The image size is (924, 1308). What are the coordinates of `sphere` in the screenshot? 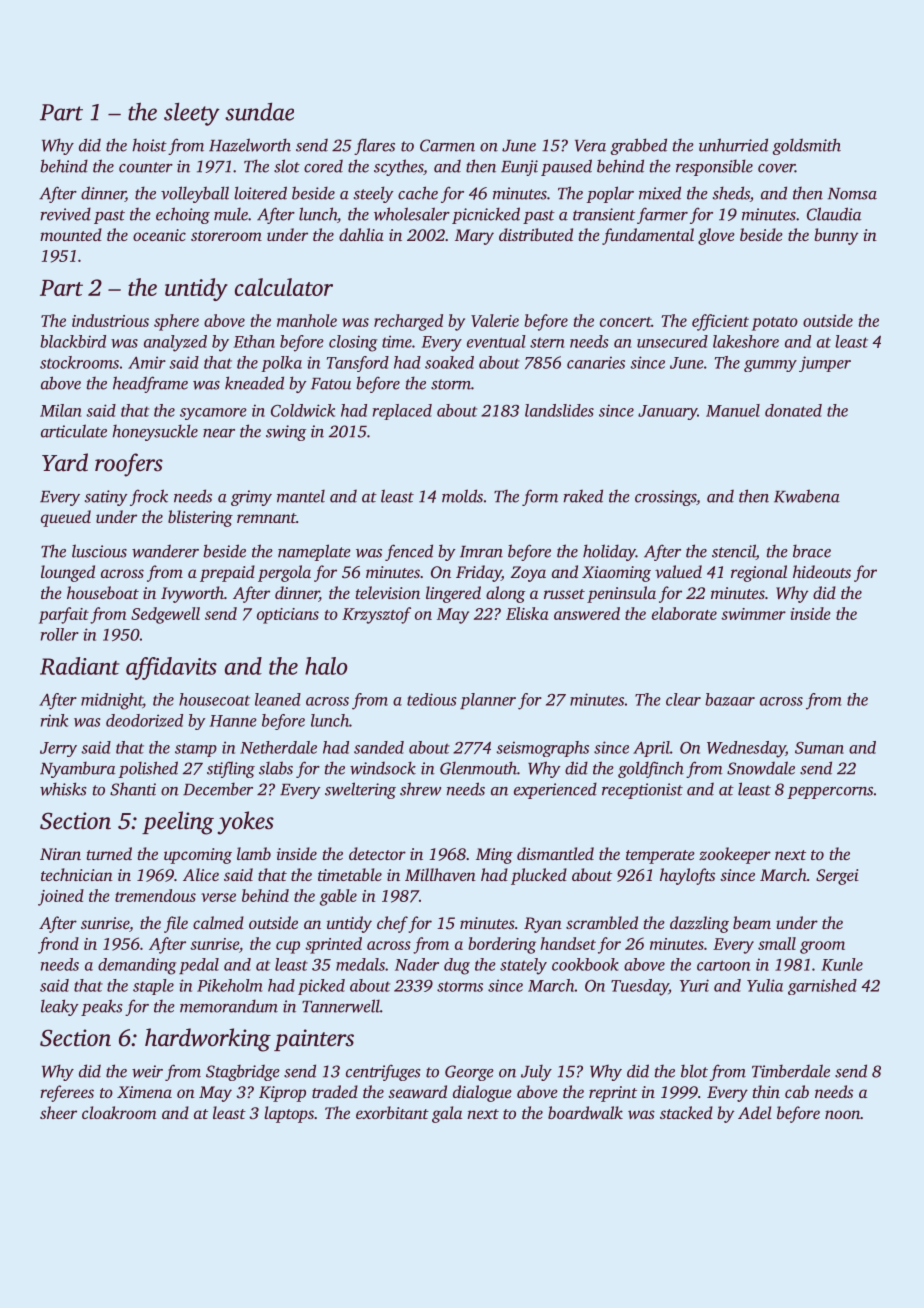 It's located at (176, 322).
